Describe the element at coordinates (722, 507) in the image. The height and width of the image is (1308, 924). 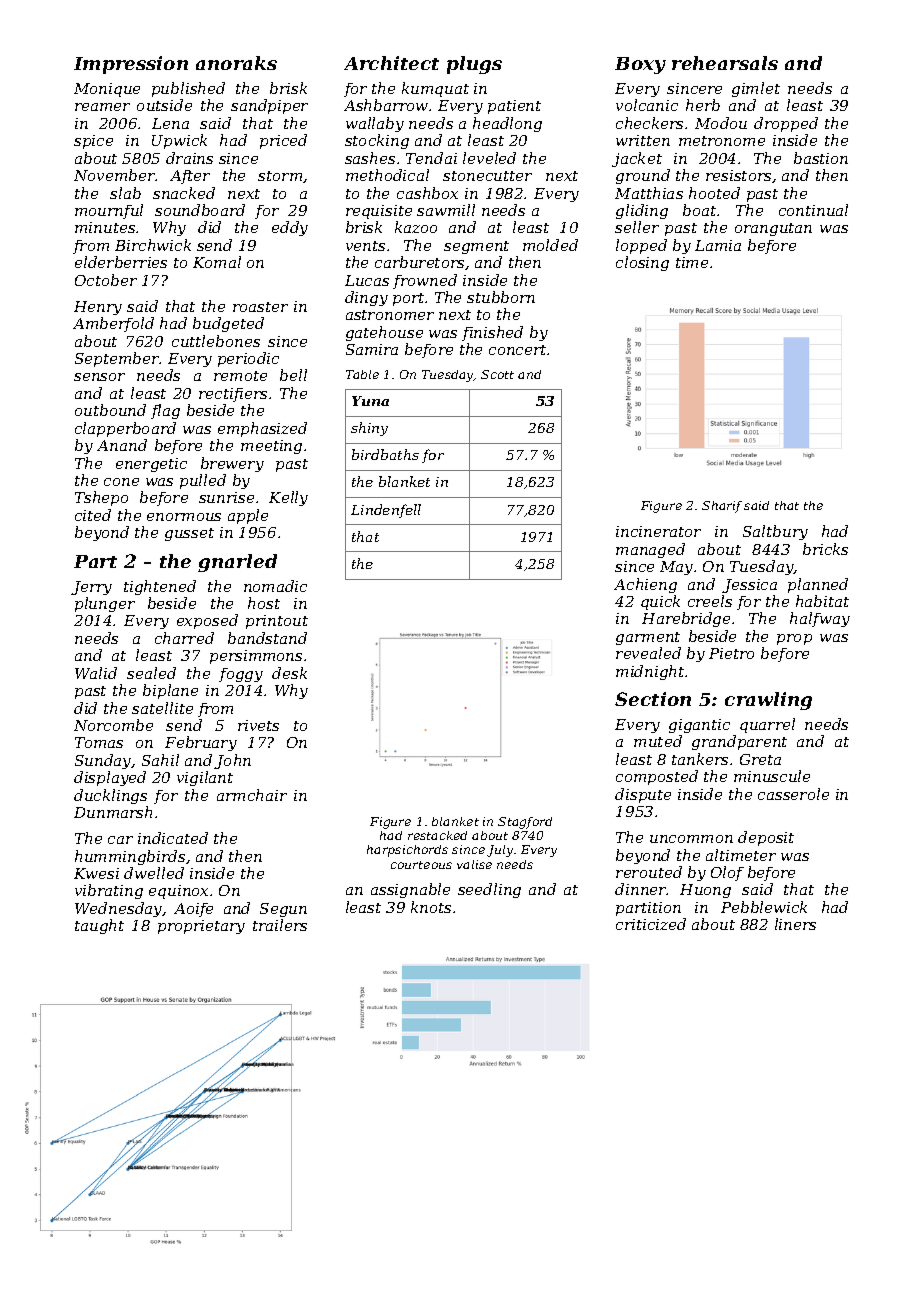
I see `Sharif` at that location.
